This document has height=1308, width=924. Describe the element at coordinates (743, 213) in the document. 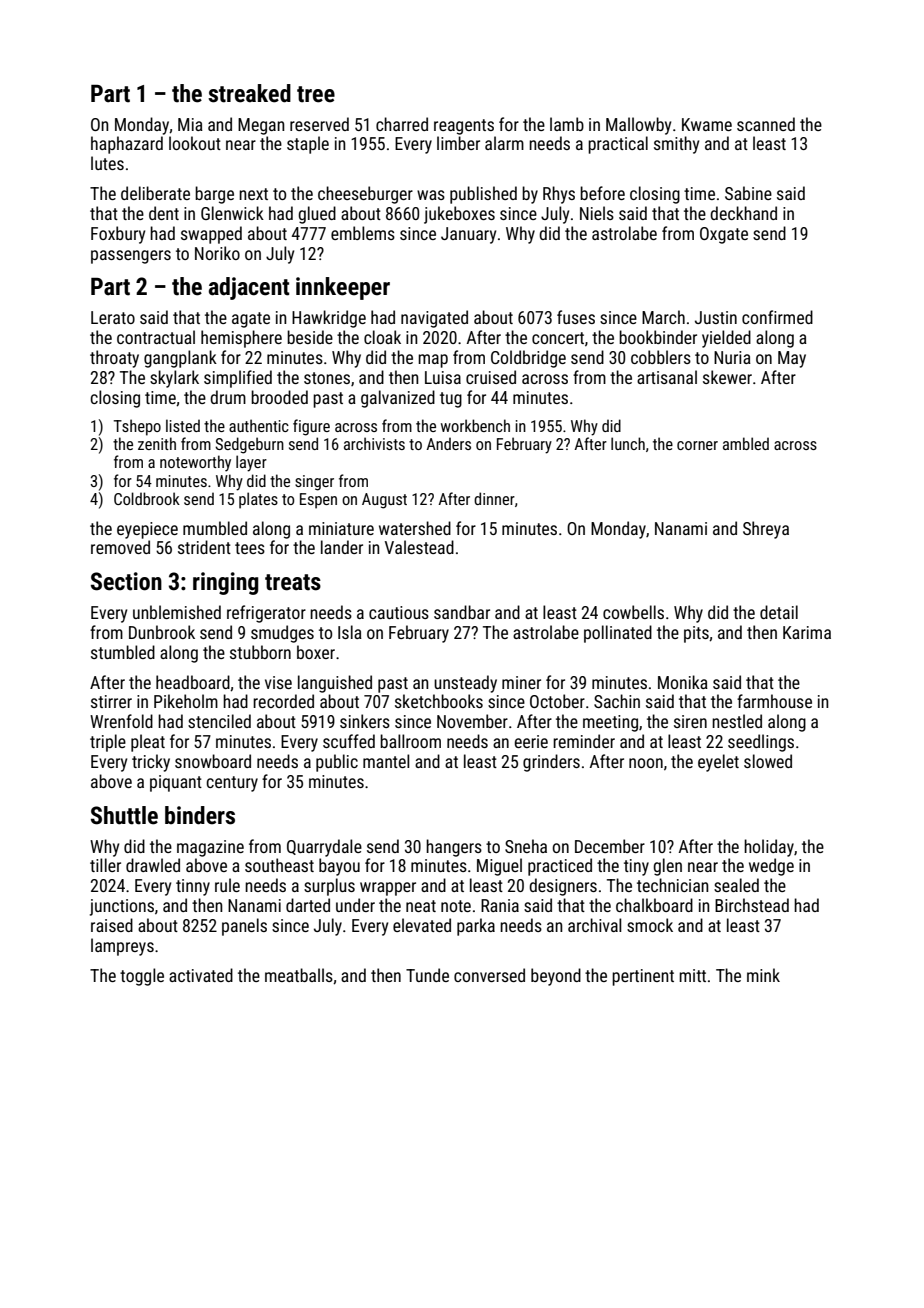

I see `deckhand` at that location.
